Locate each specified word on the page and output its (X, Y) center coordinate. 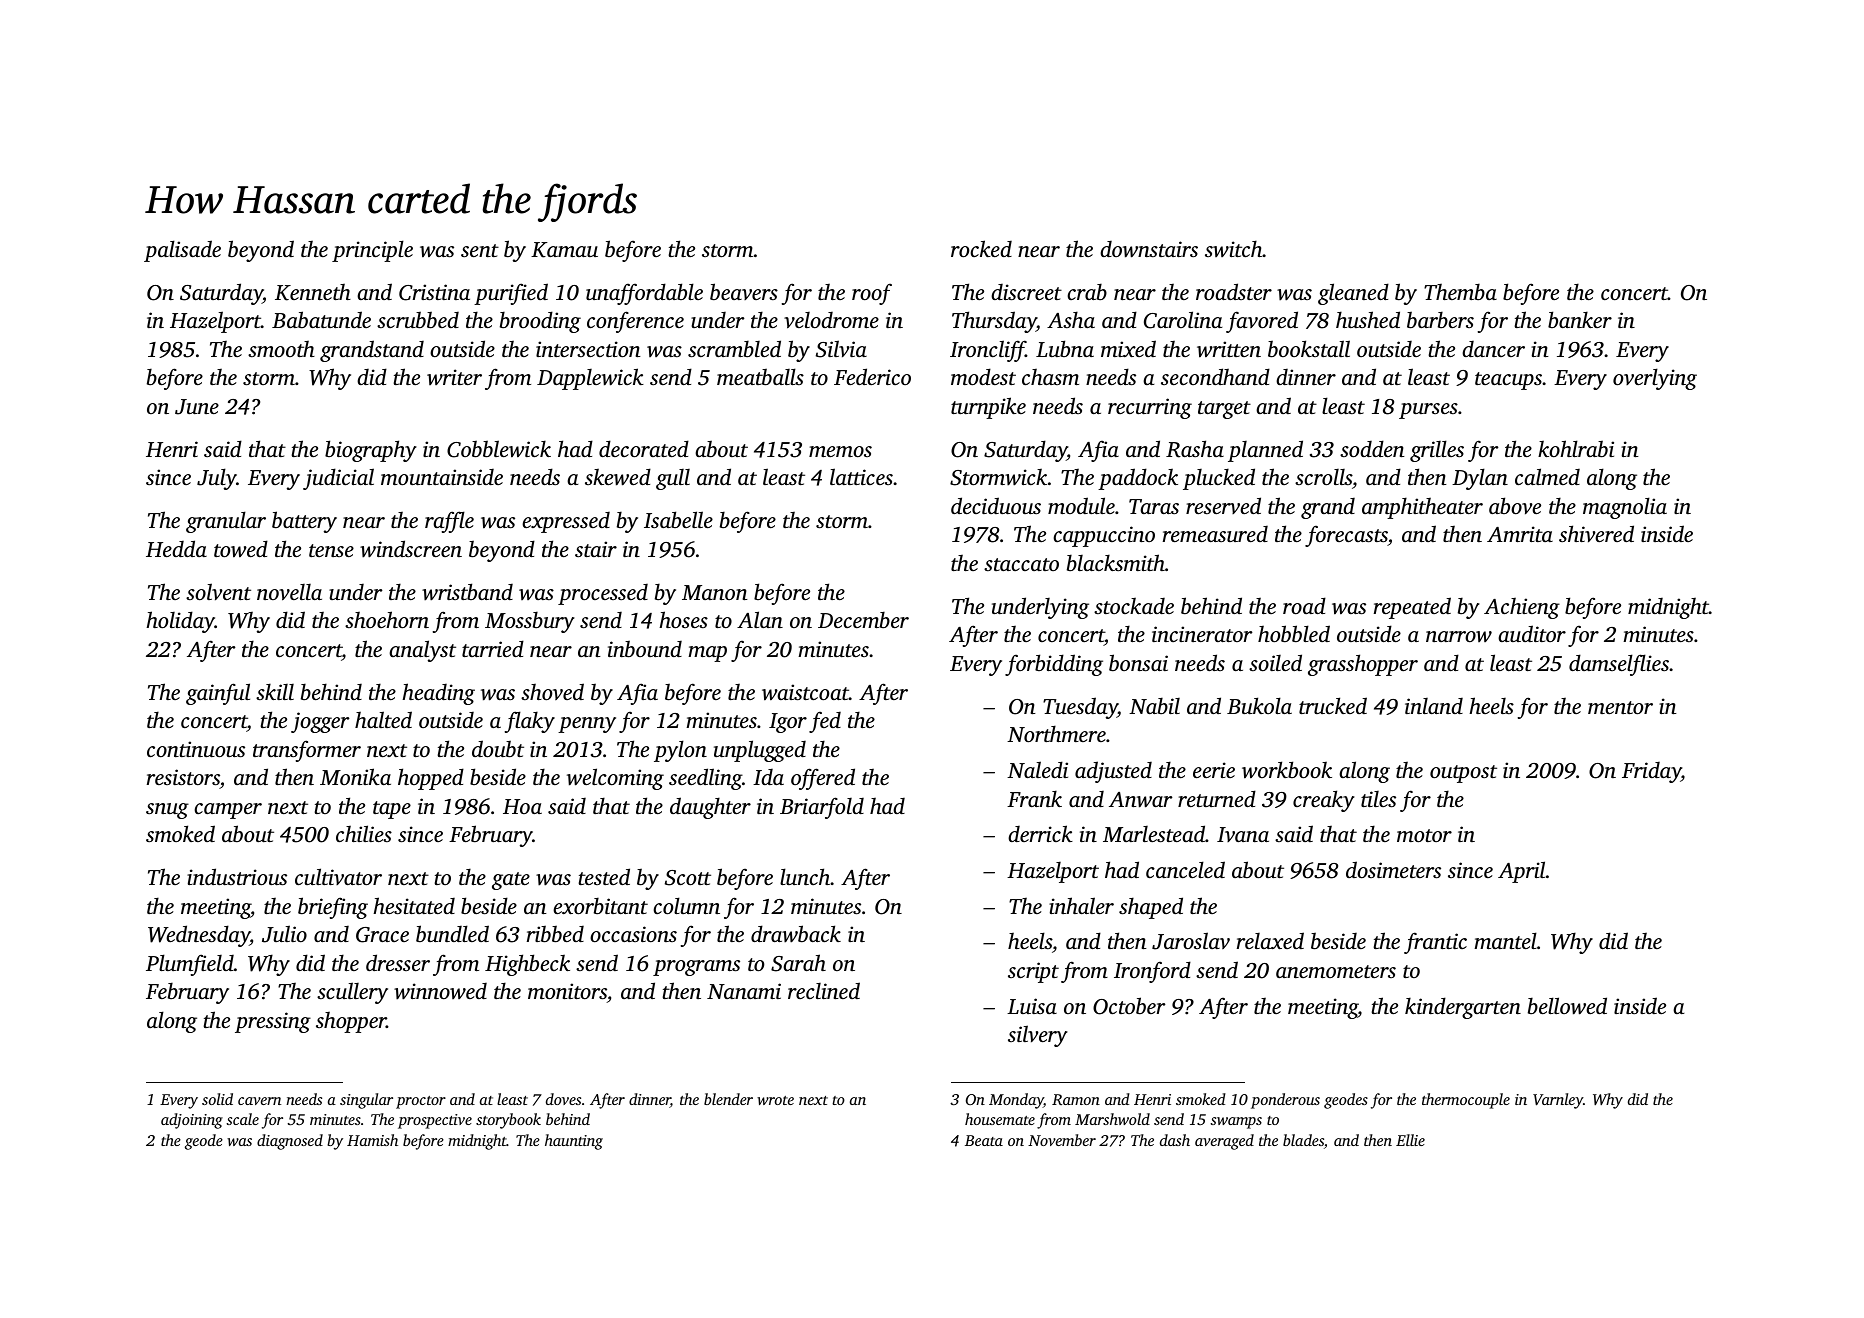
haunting (574, 1142)
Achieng (1522, 608)
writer (454, 377)
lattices (861, 476)
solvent (218, 592)
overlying (1655, 379)
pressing (273, 1022)
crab (1087, 291)
